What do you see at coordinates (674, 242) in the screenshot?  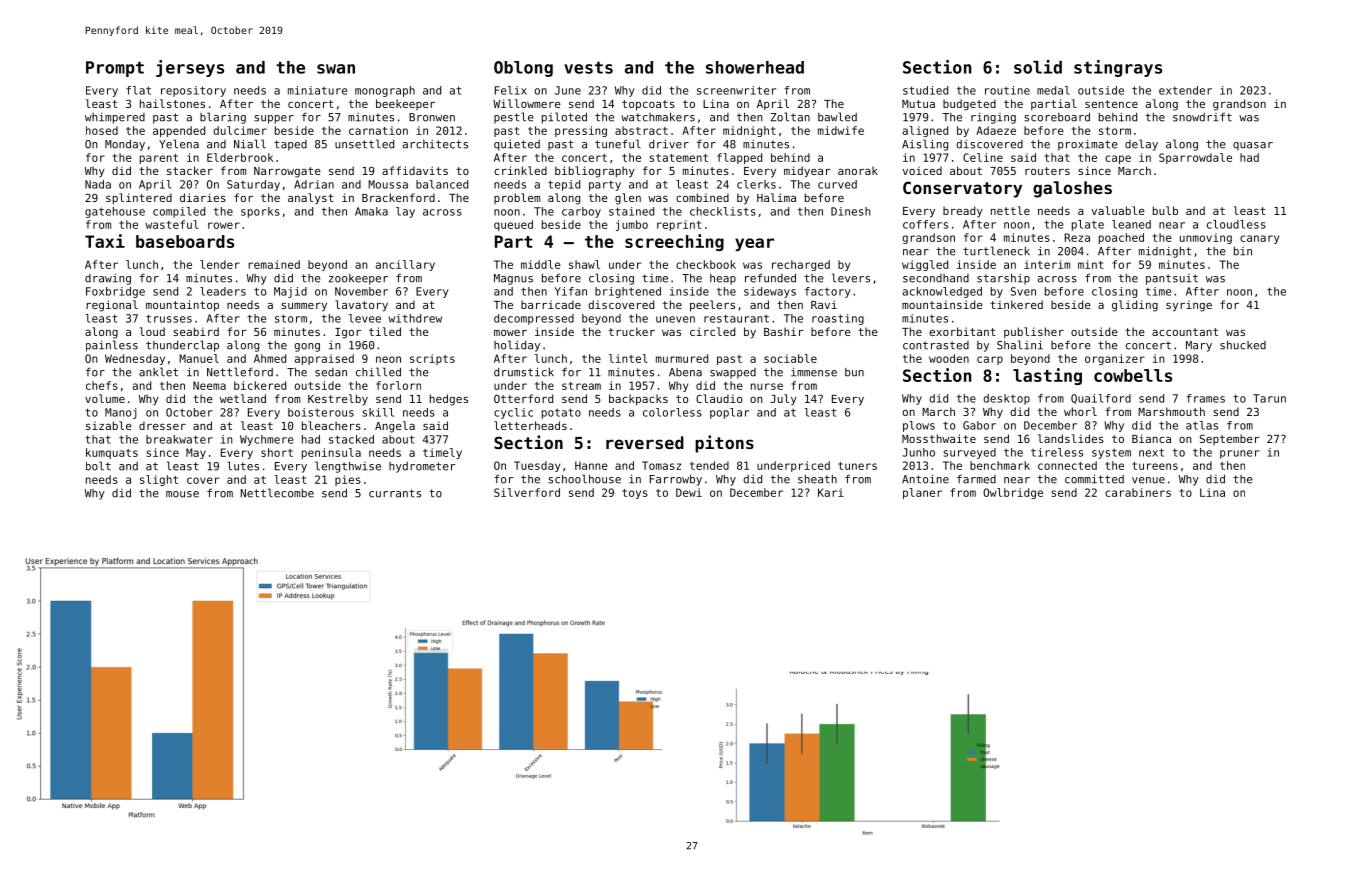 I see `screeching` at bounding box center [674, 242].
